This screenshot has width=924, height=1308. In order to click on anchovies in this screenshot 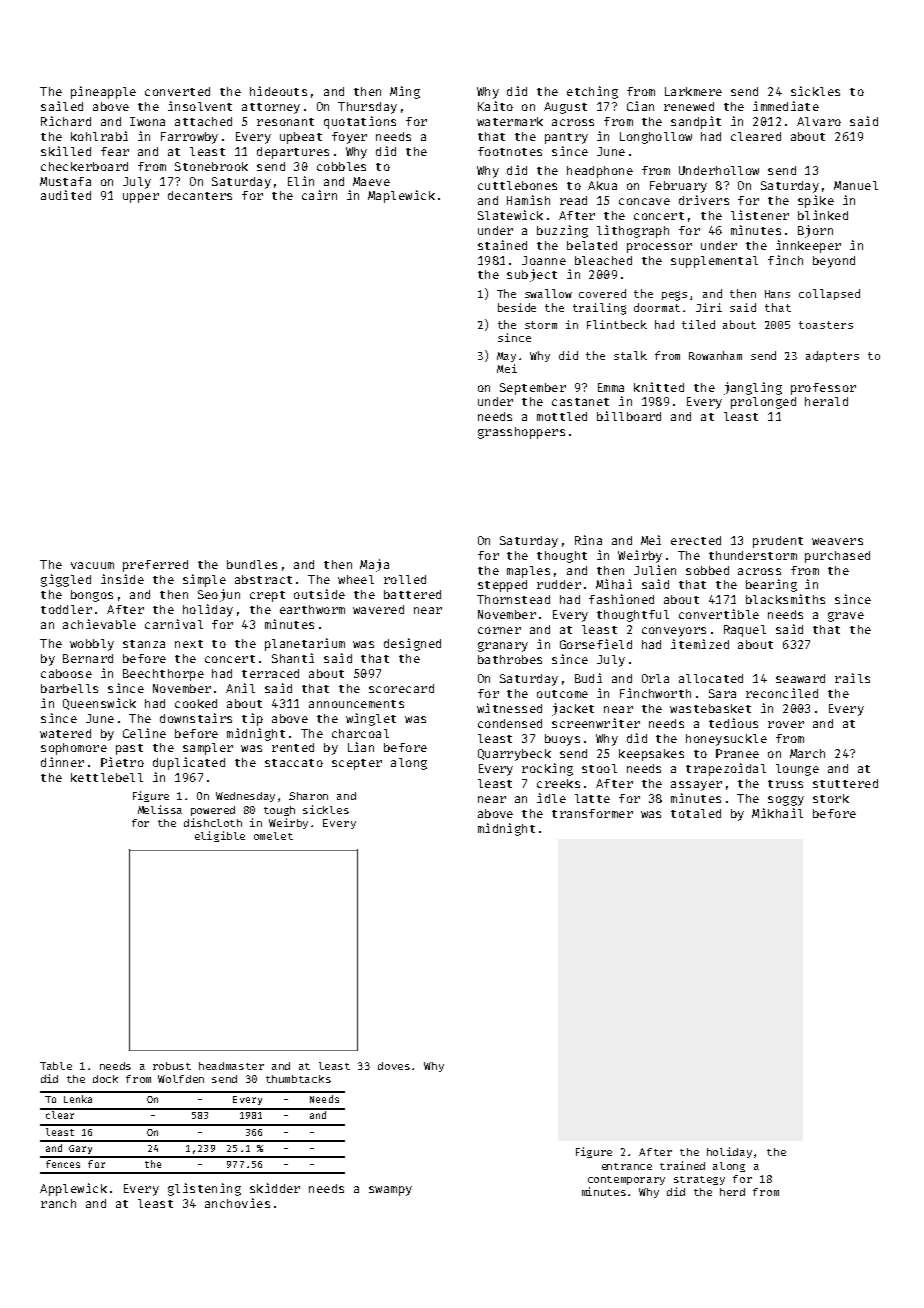, I will do `click(237, 1203)`.
